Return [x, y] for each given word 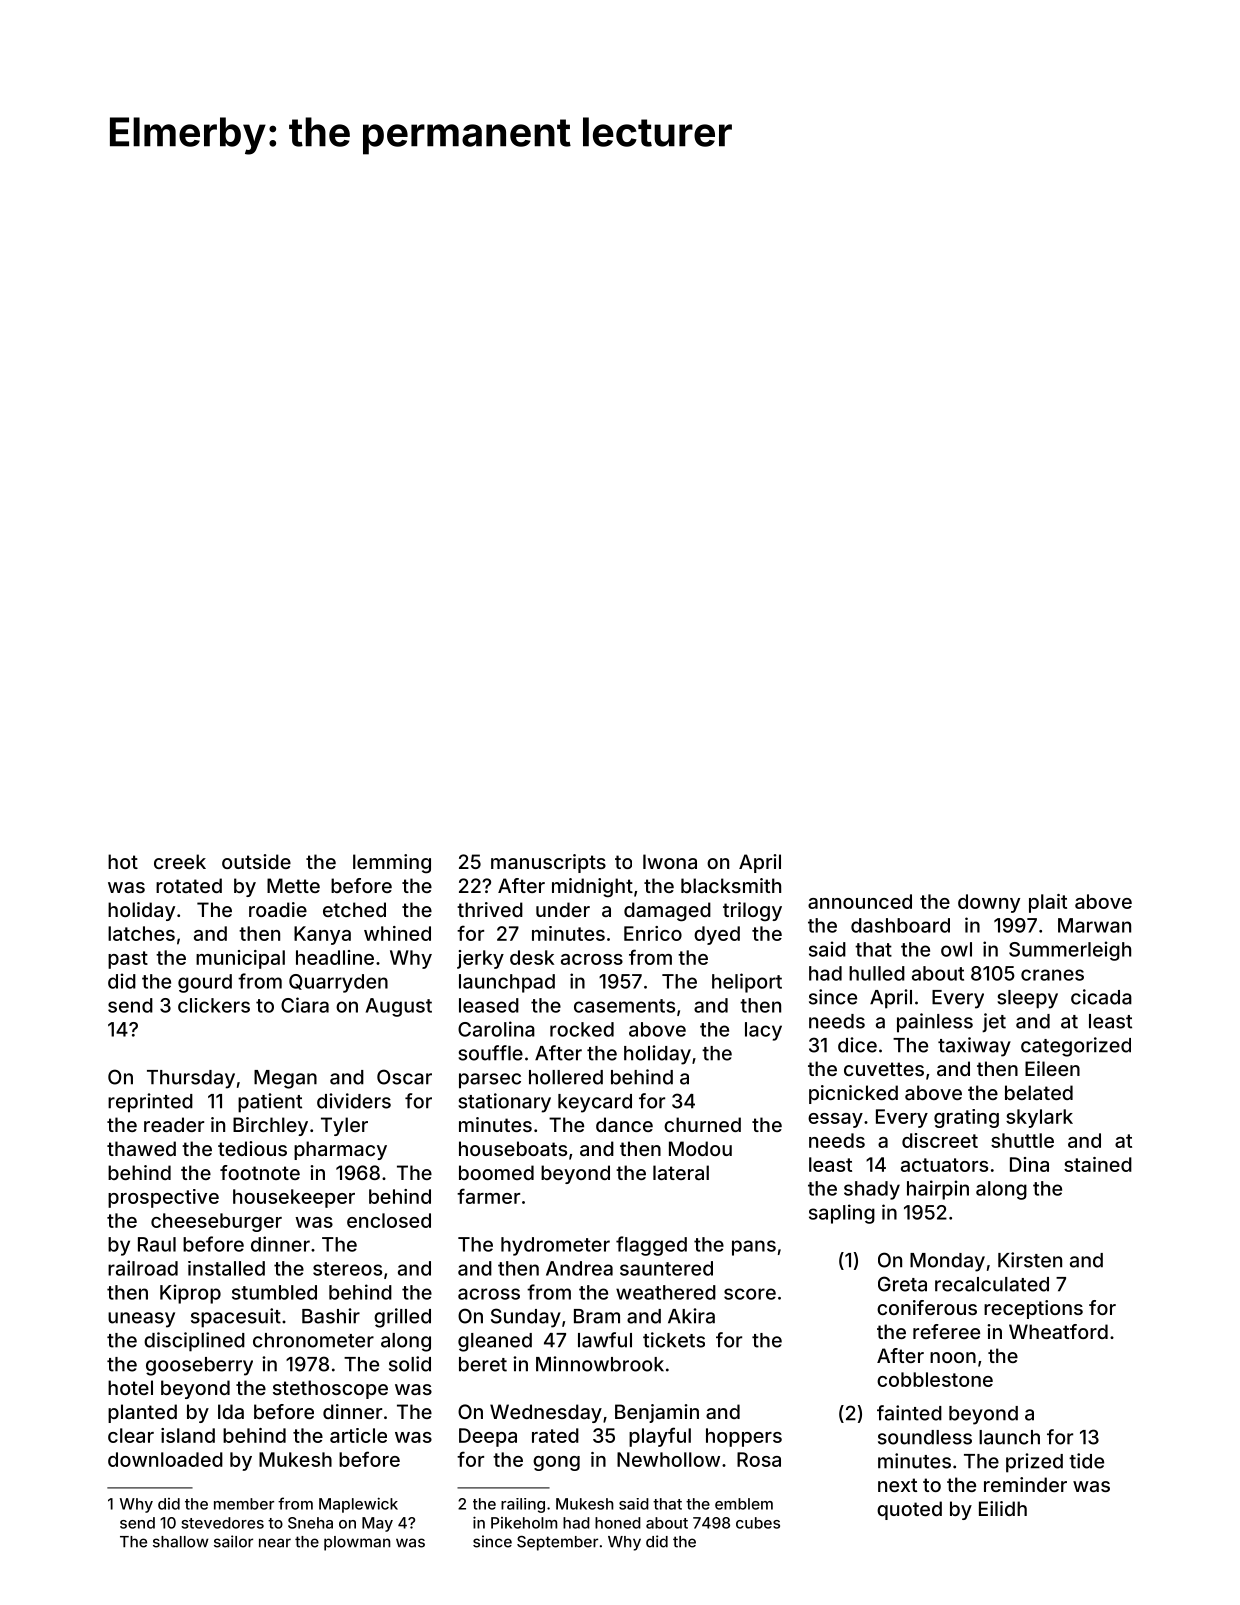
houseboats [513, 1148]
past [128, 960]
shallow [181, 1542]
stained [1098, 1164]
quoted [909, 1510]
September [557, 1543]
